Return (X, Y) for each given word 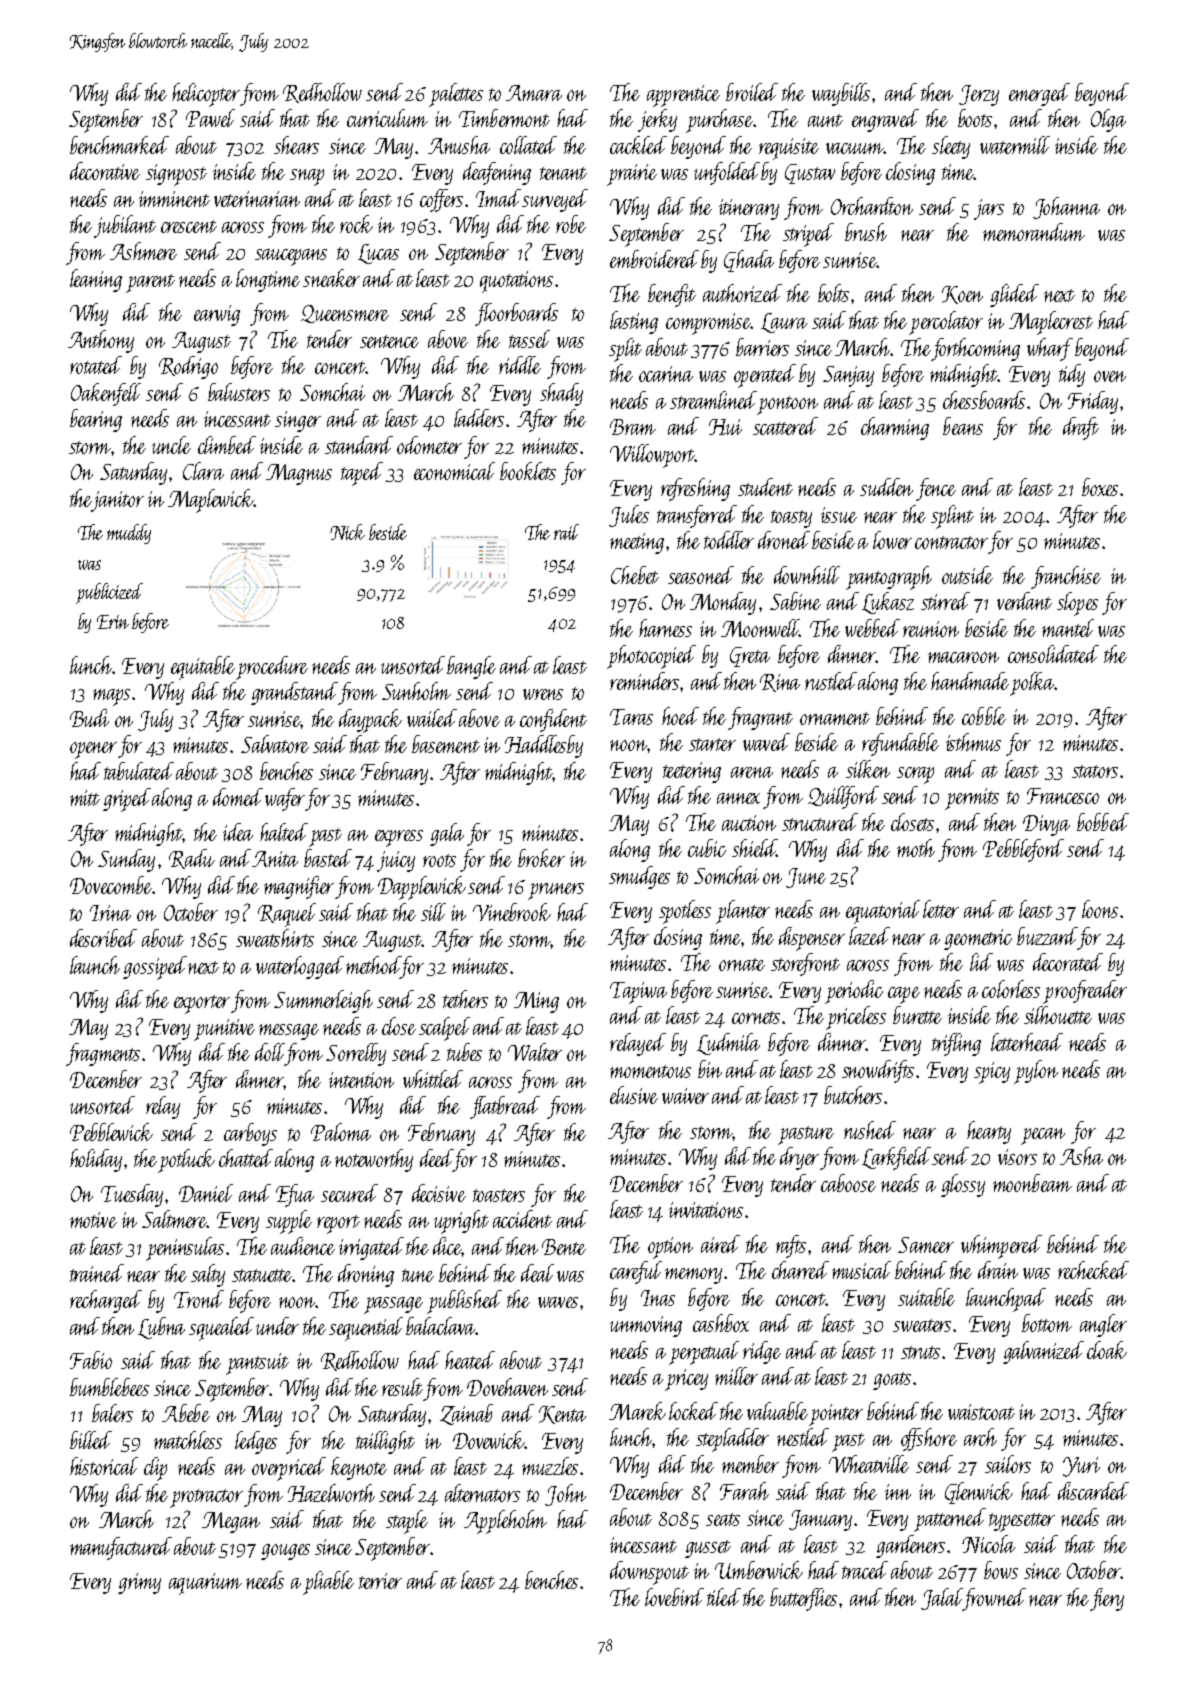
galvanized (1043, 1352)
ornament (835, 718)
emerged (1039, 94)
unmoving (646, 1326)
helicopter (206, 95)
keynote (359, 1468)
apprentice (683, 96)
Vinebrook (512, 912)
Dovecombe (111, 885)
